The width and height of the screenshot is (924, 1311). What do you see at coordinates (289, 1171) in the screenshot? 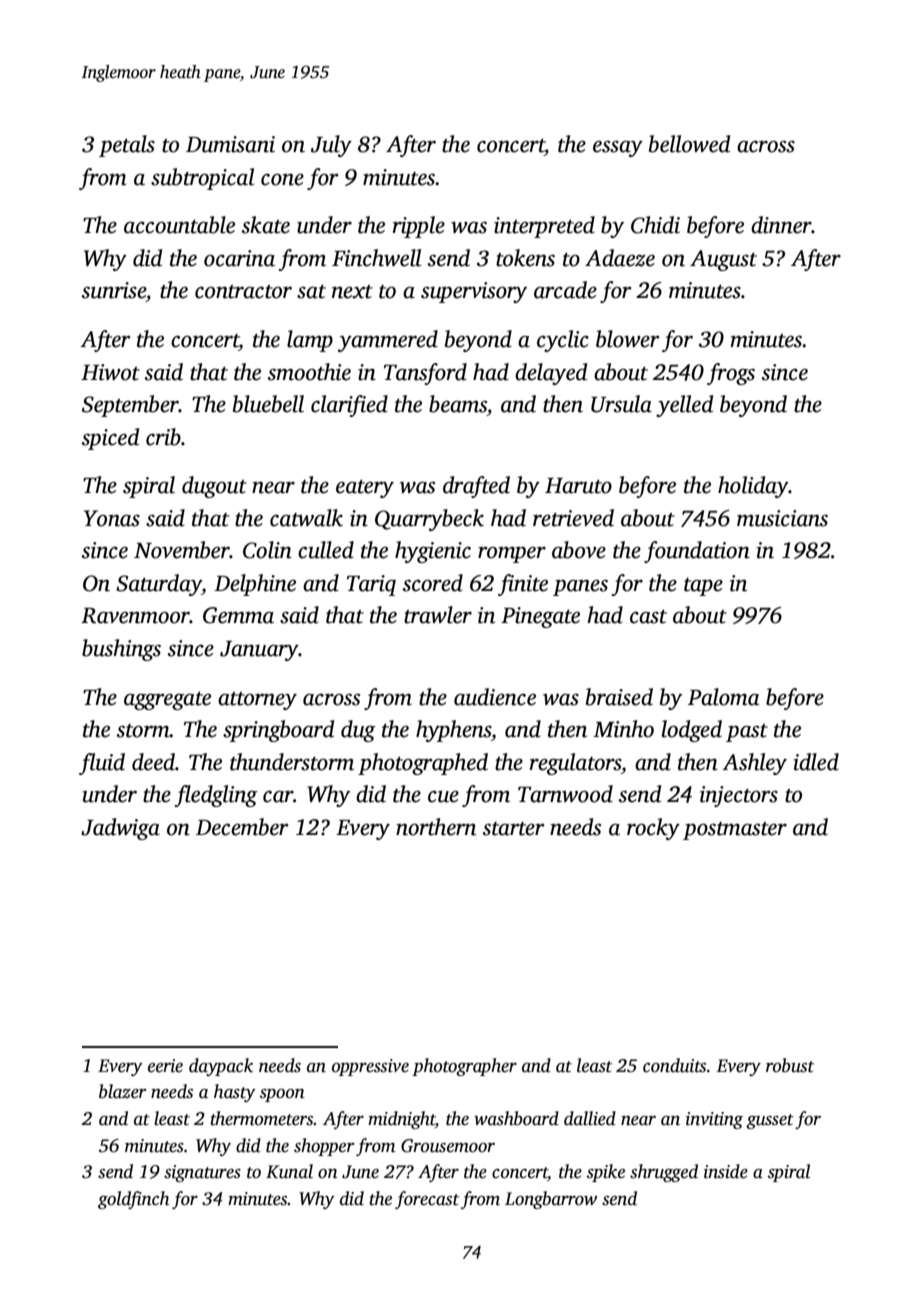
I see `Kunal` at bounding box center [289, 1171].
